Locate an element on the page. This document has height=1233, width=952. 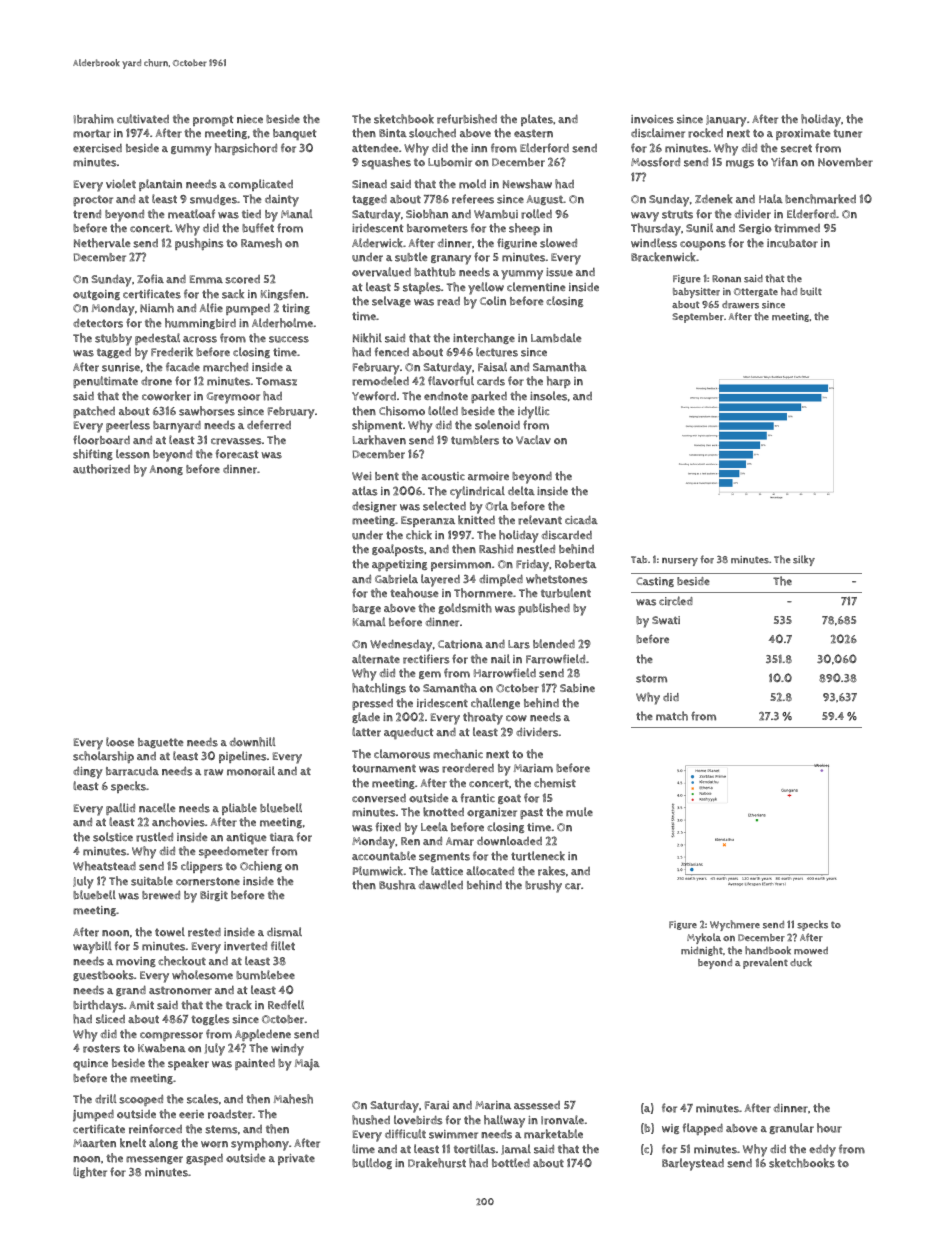
Ibrahim is located at coordinates (94, 119).
